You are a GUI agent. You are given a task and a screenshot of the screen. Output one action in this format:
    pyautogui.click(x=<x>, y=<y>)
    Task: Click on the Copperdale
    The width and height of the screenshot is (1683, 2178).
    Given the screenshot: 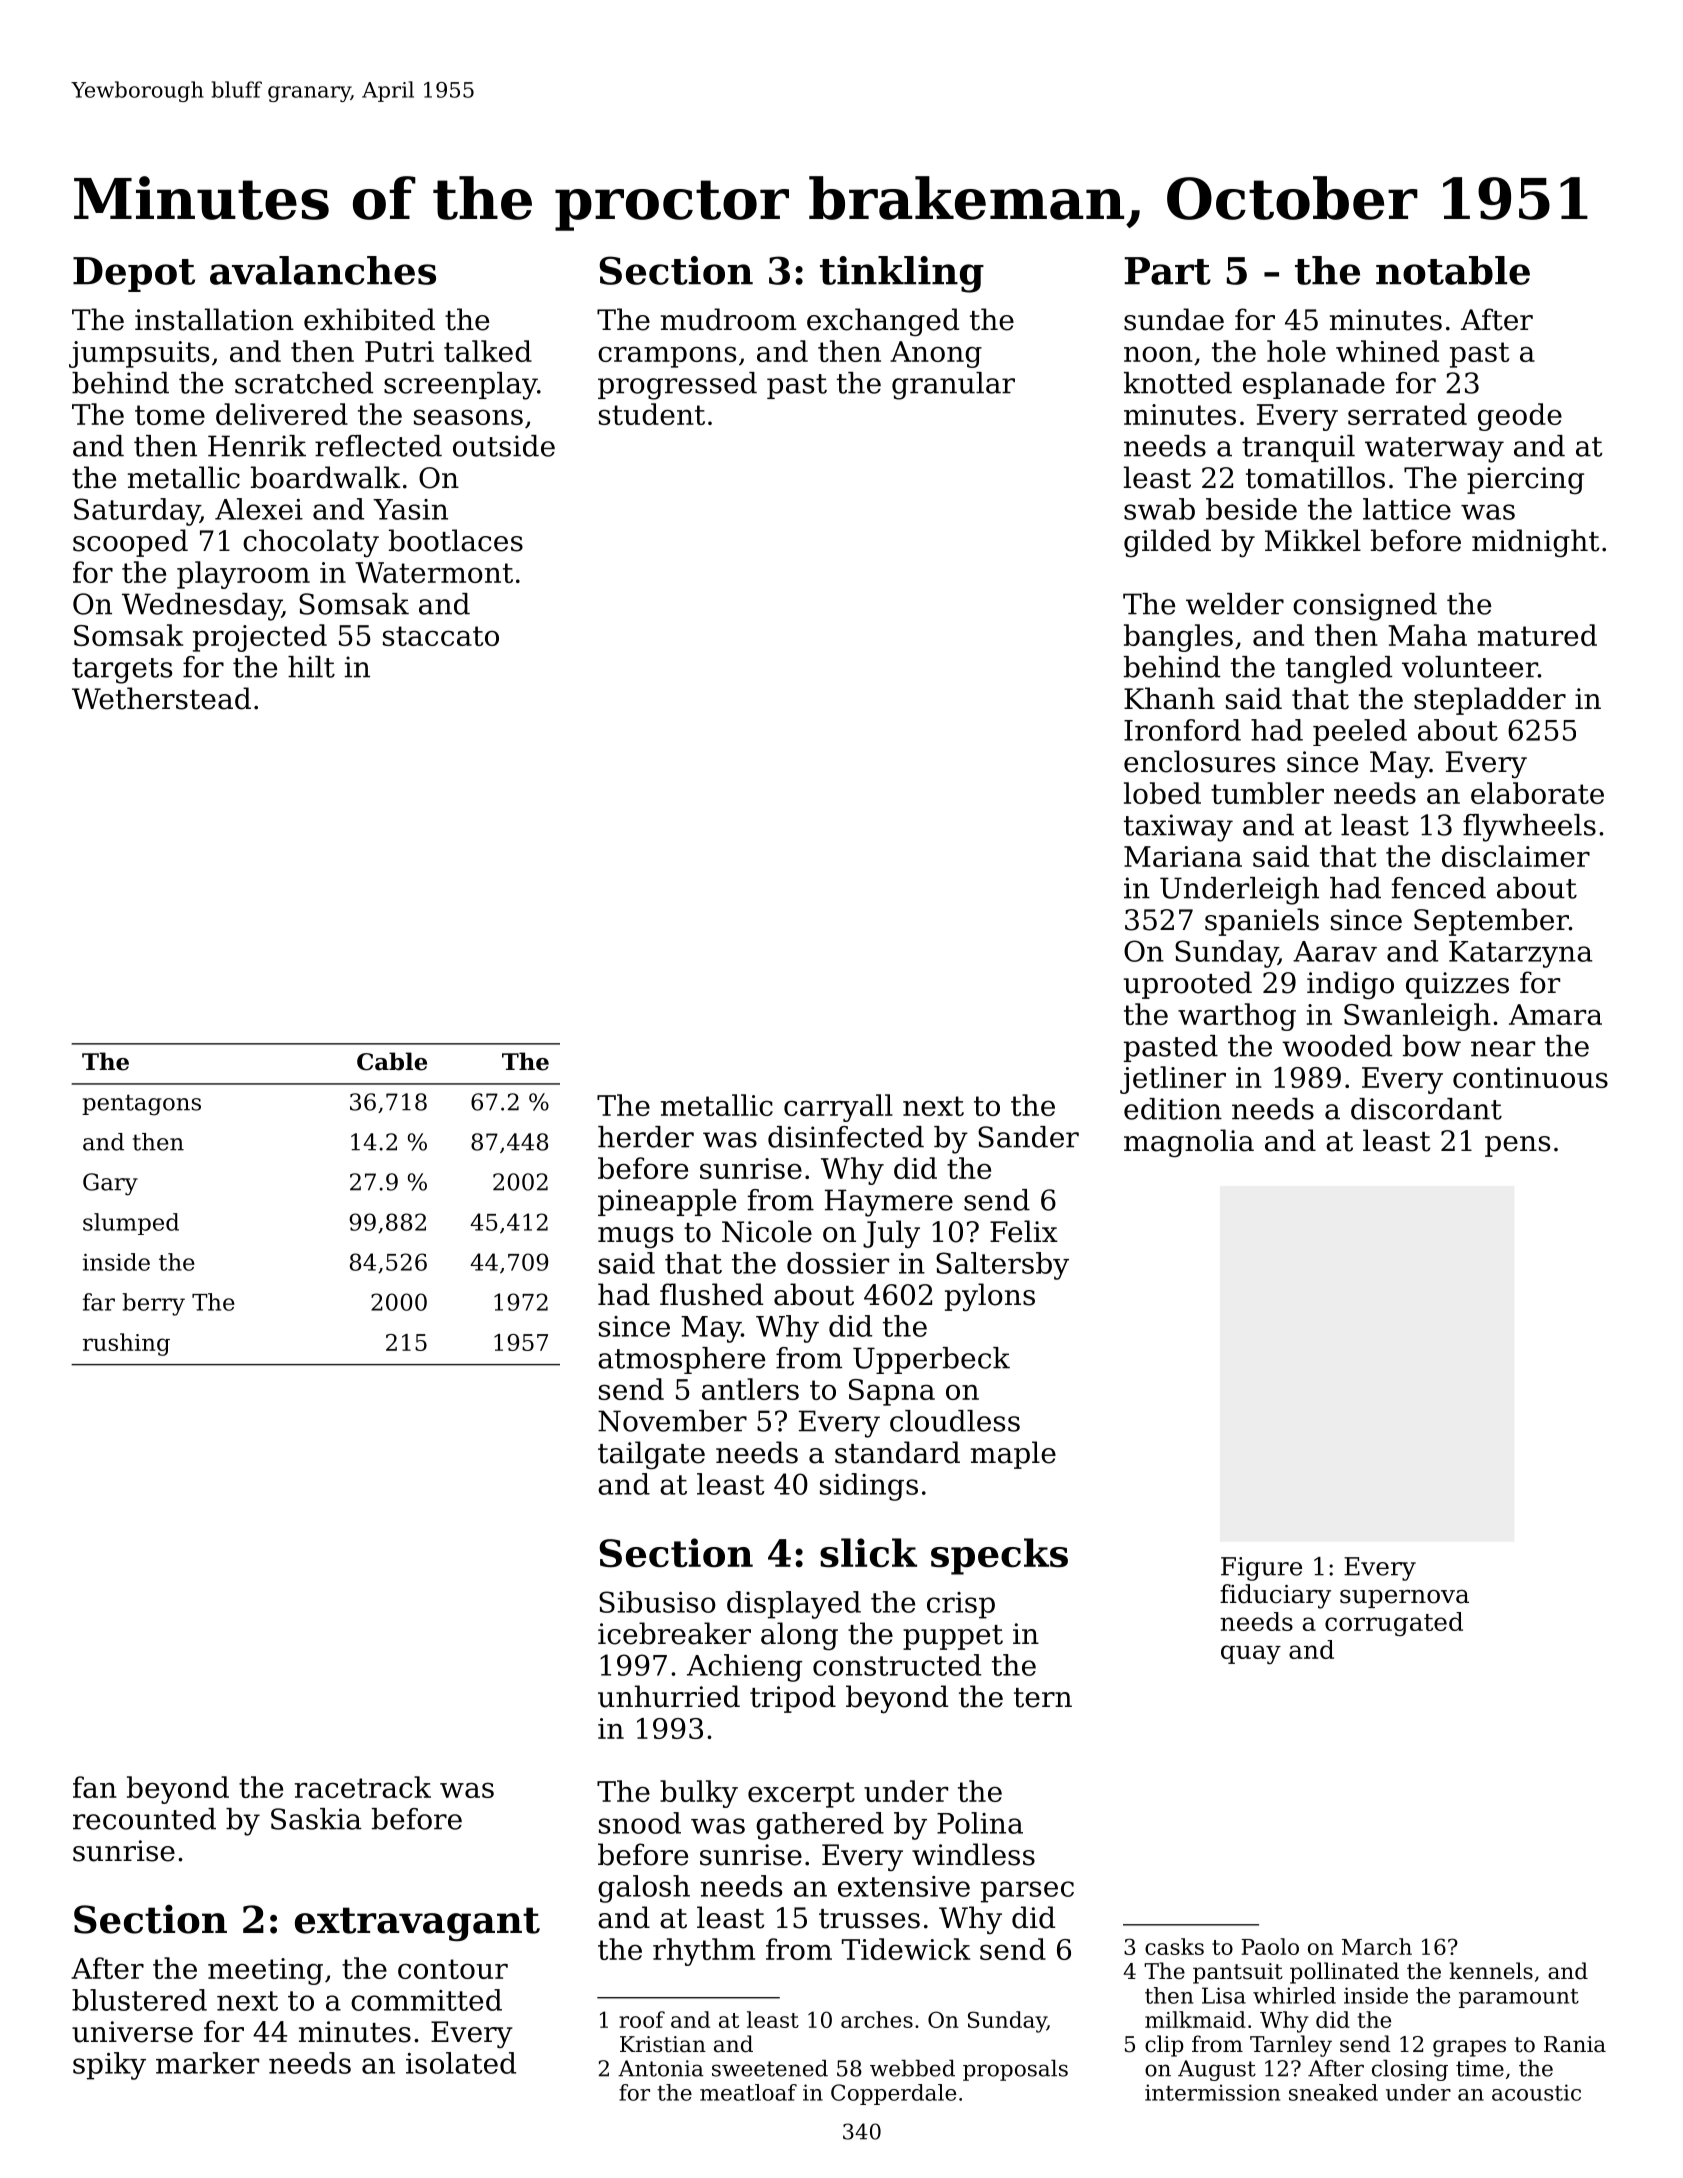 What is the action you would take?
    pyautogui.click(x=893, y=2094)
